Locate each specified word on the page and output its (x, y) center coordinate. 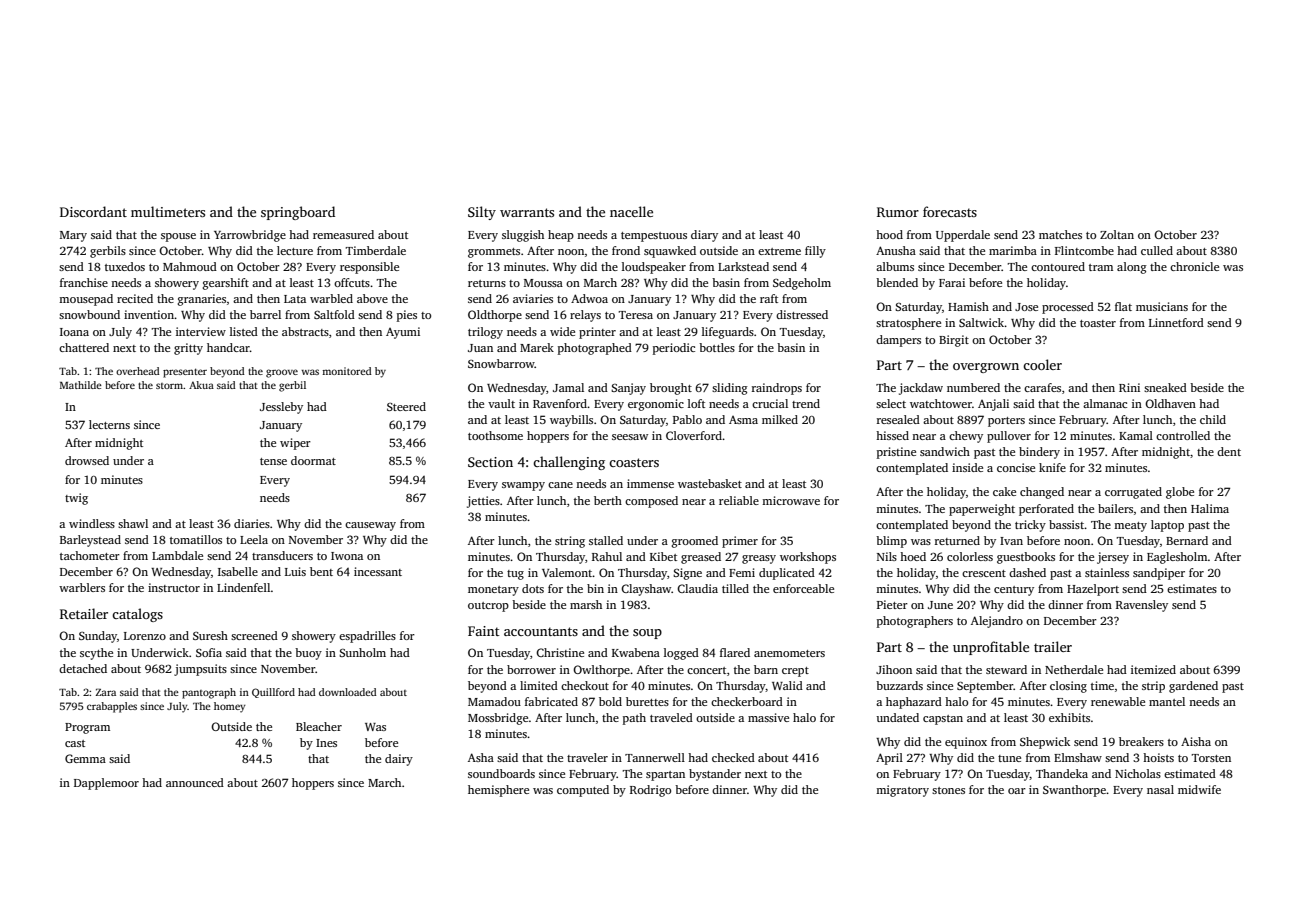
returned (957, 540)
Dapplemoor (106, 784)
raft (769, 298)
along (1132, 268)
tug (515, 575)
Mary (73, 236)
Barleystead (90, 541)
